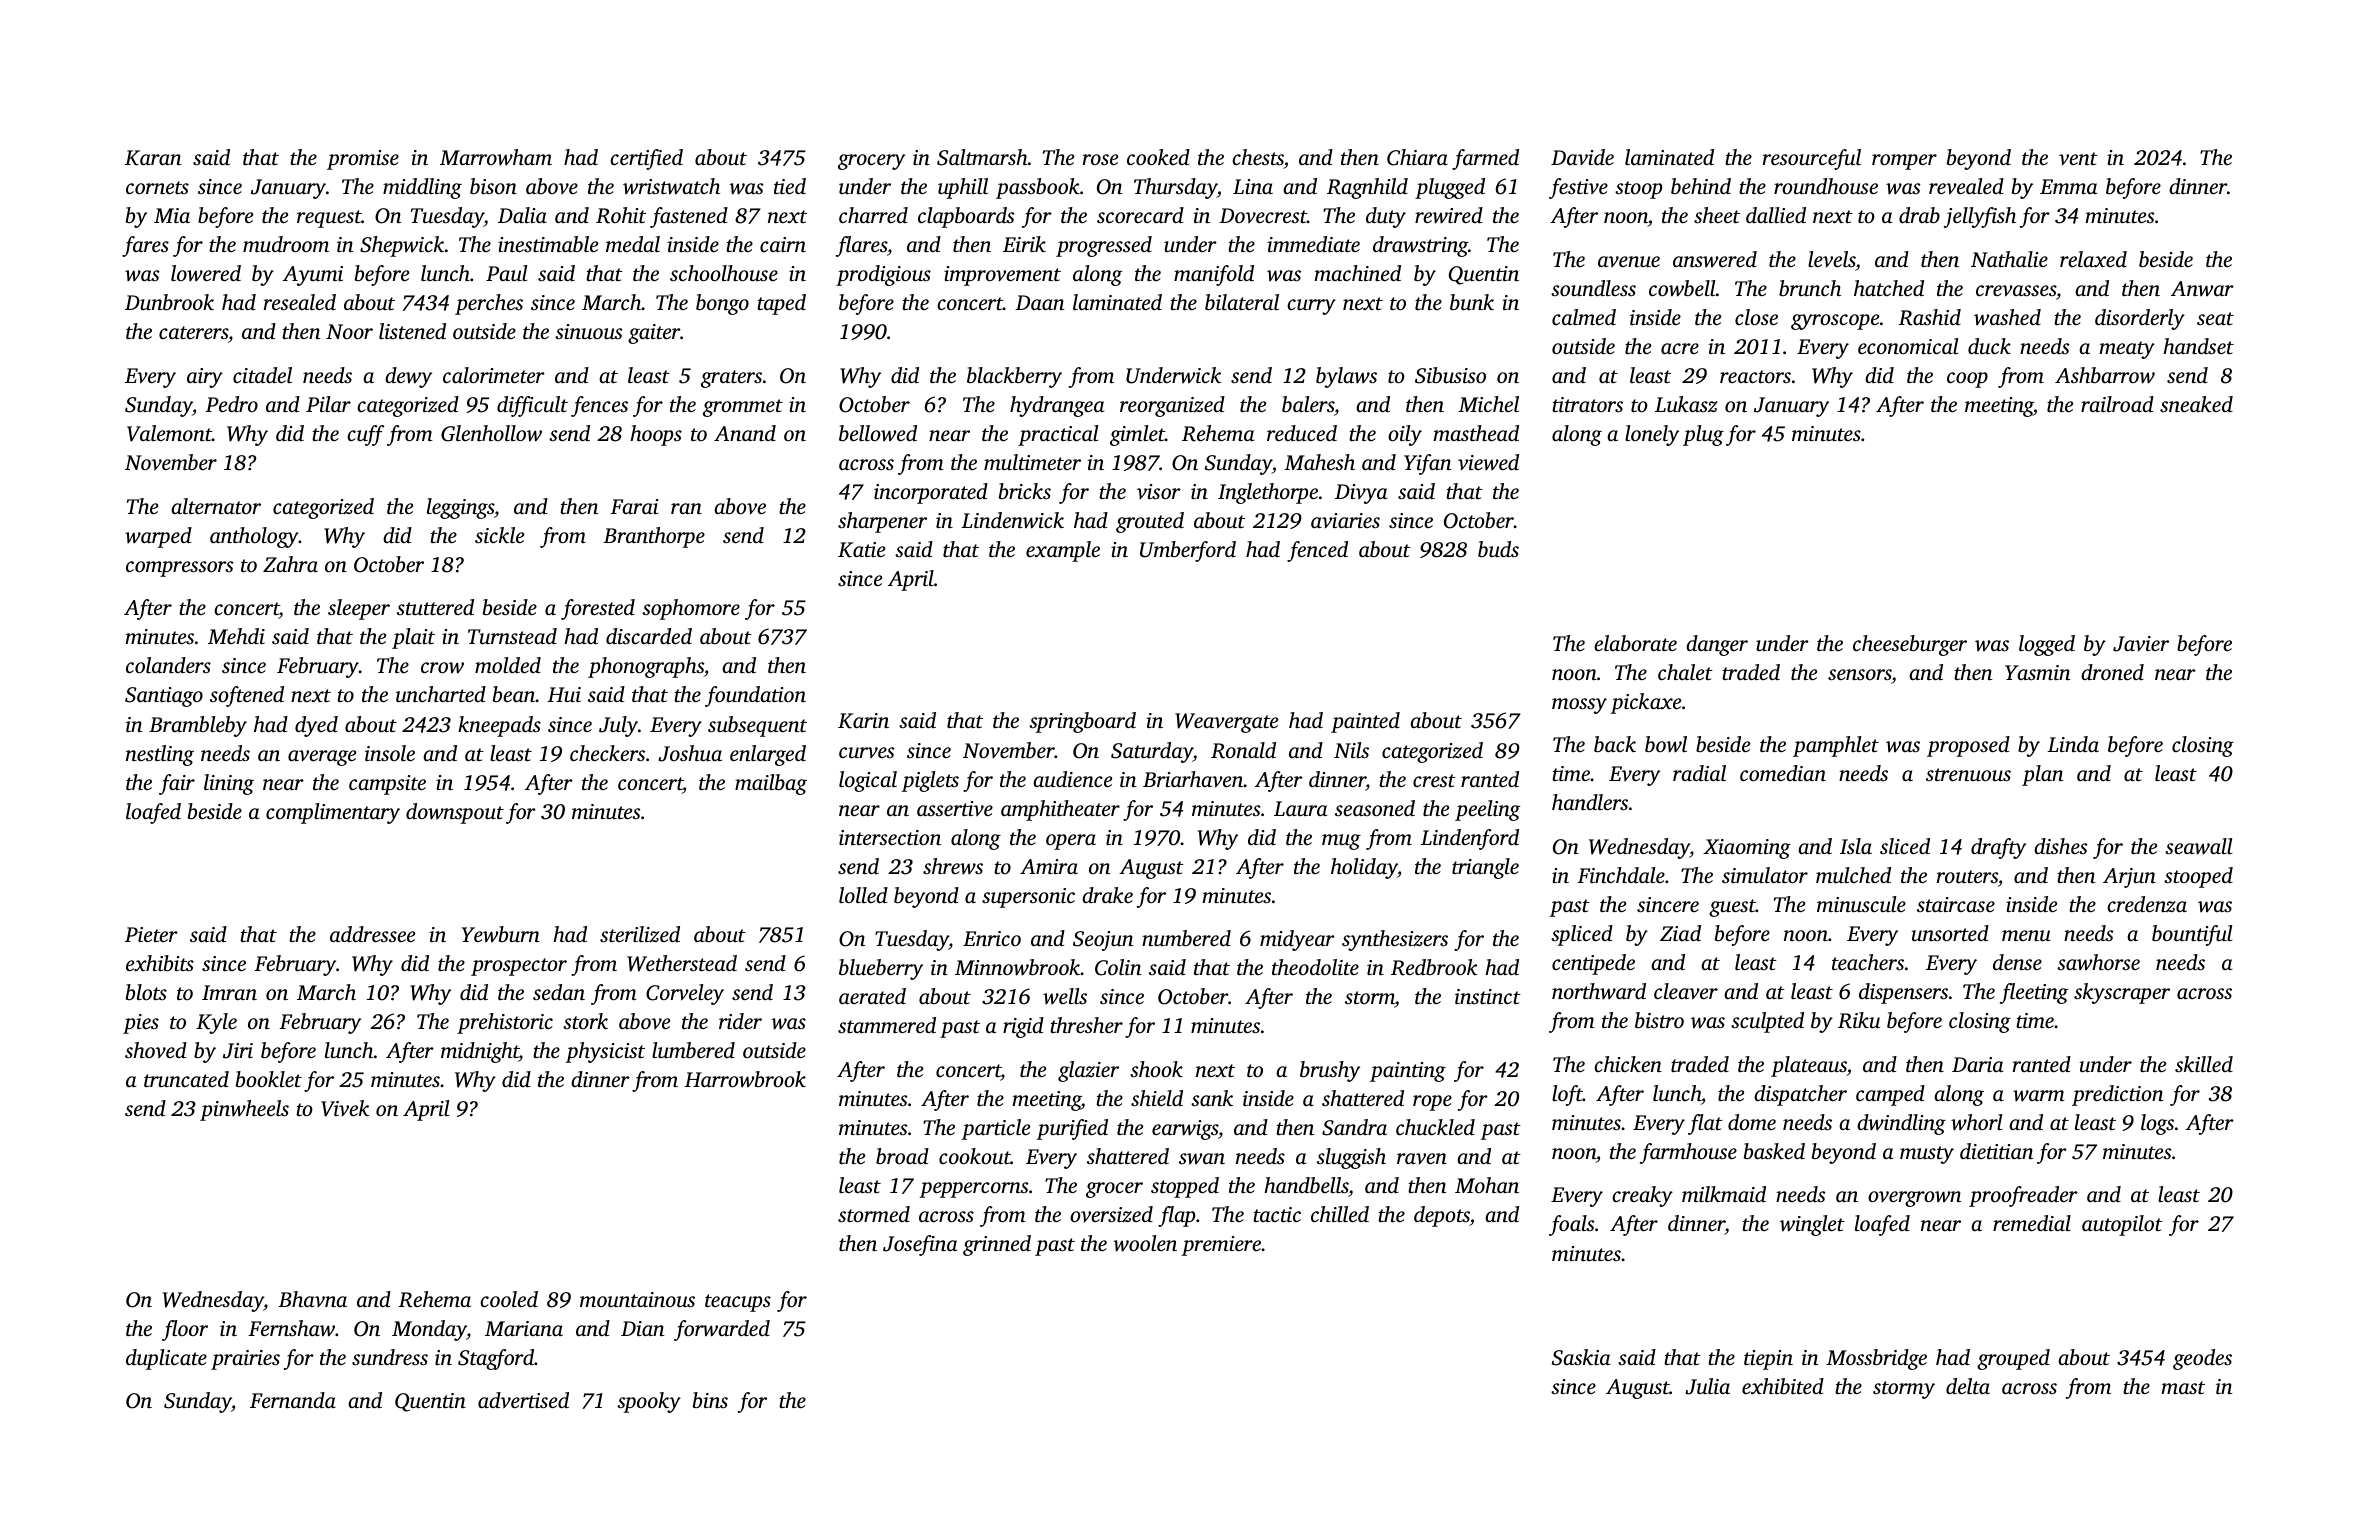 Image resolution: width=2358 pixels, height=1526 pixels. What do you see at coordinates (1685, 672) in the screenshot?
I see `chalet` at bounding box center [1685, 672].
